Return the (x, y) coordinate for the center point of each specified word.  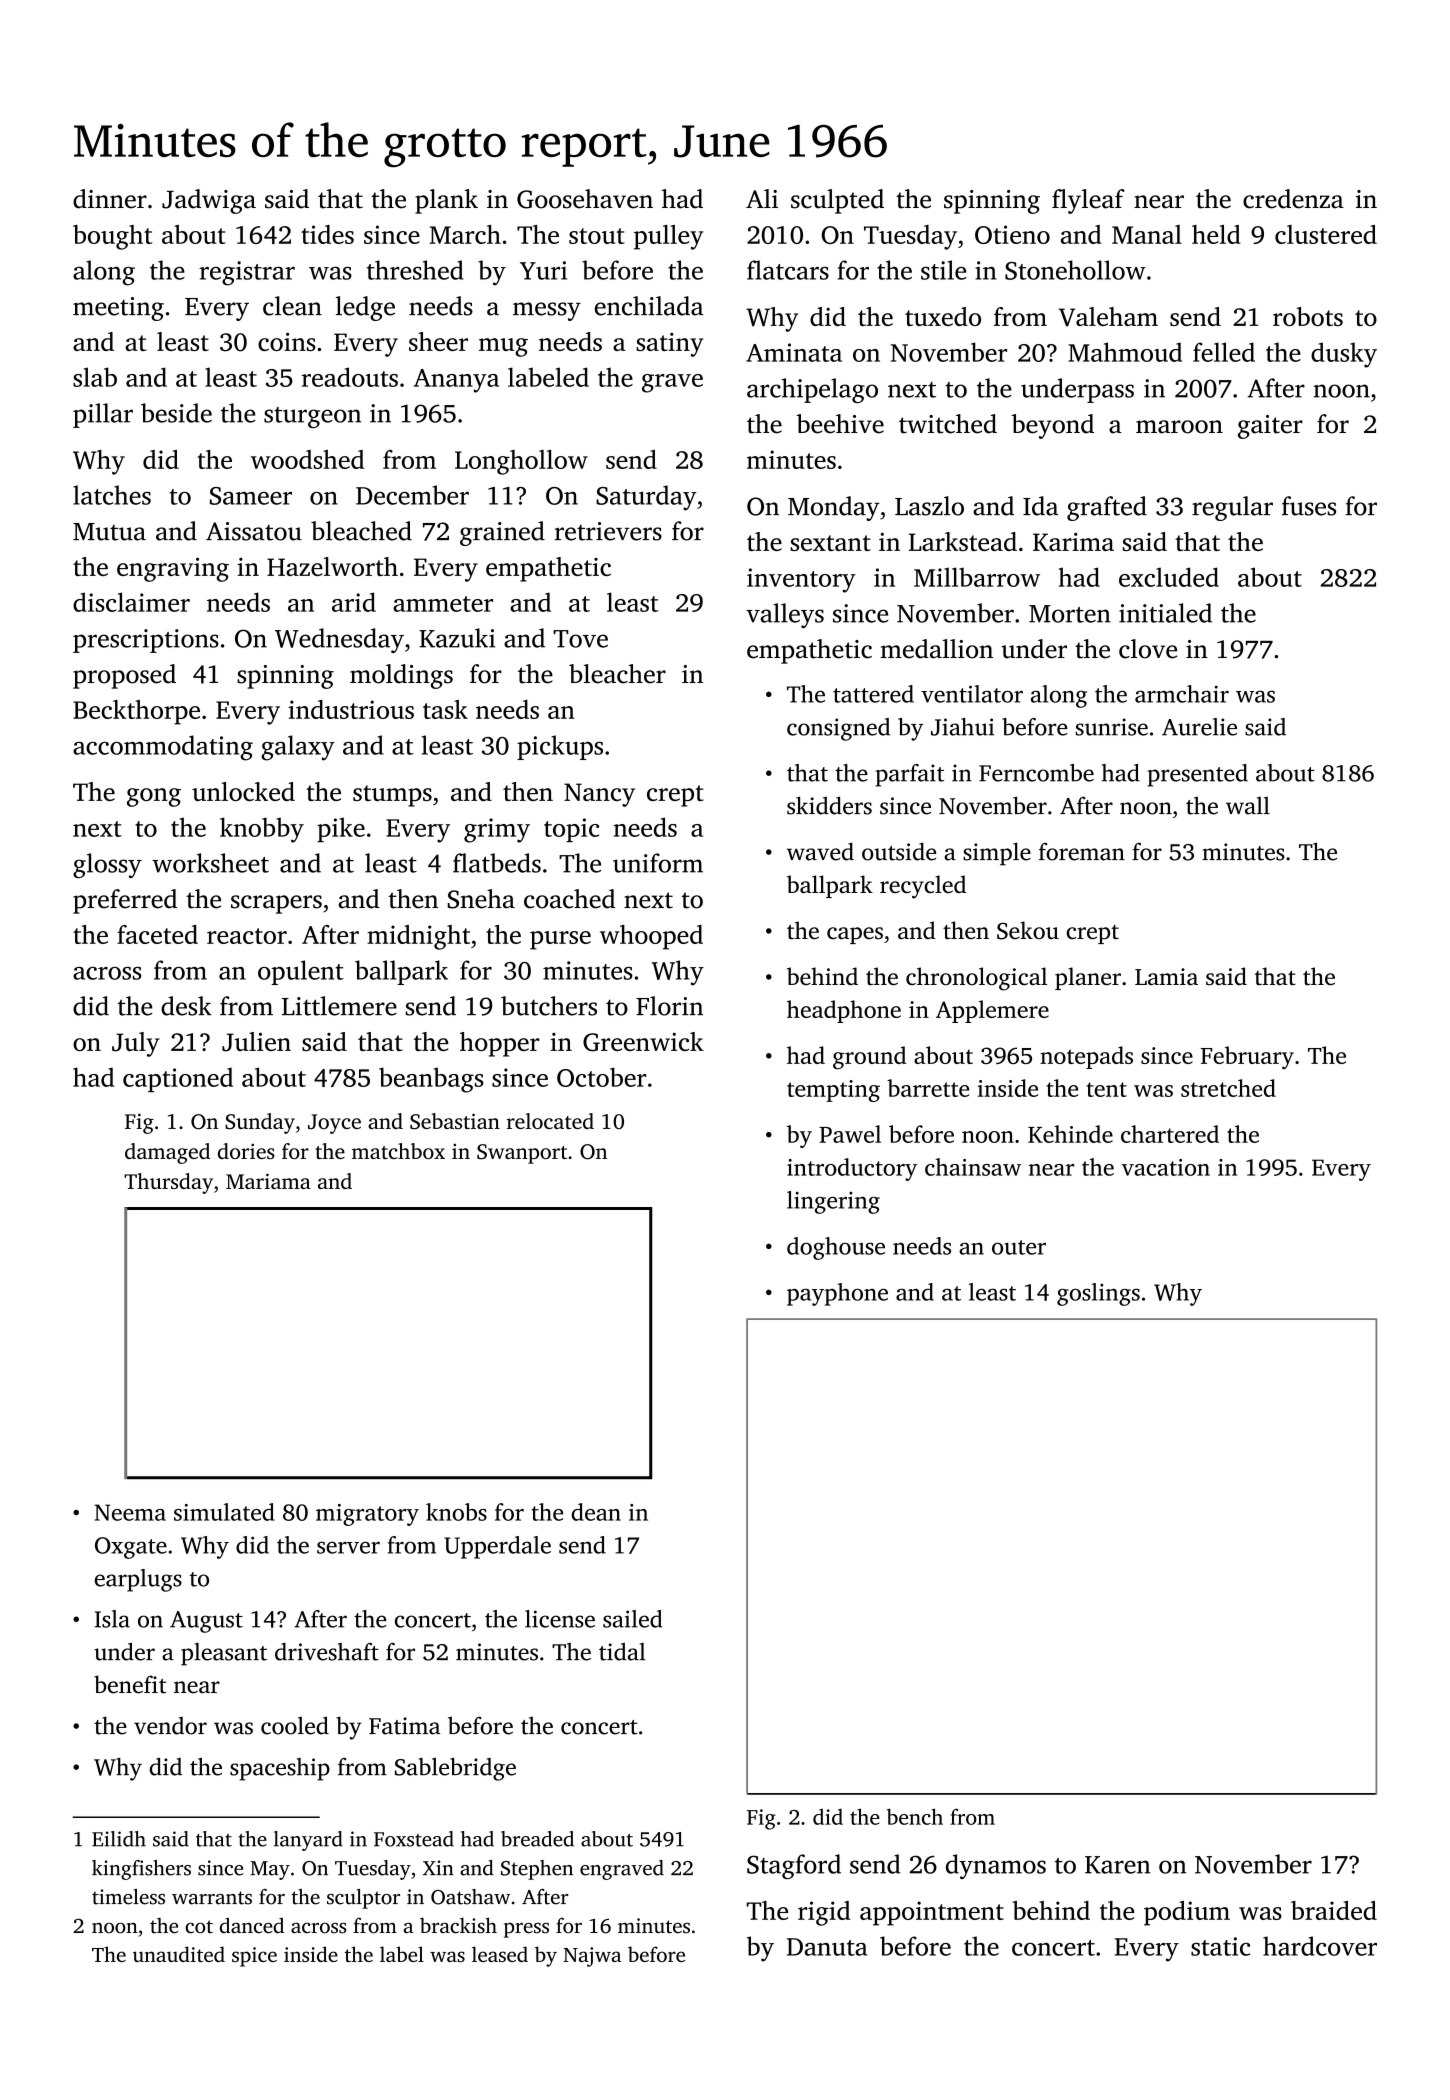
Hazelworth (332, 566)
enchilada (649, 306)
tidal (622, 1652)
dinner (110, 199)
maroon (1179, 427)
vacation (1165, 1167)
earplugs (138, 1580)
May (270, 1870)
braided (1334, 1910)
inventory (801, 580)
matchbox (398, 1151)
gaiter (1270, 427)
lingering (833, 1202)
